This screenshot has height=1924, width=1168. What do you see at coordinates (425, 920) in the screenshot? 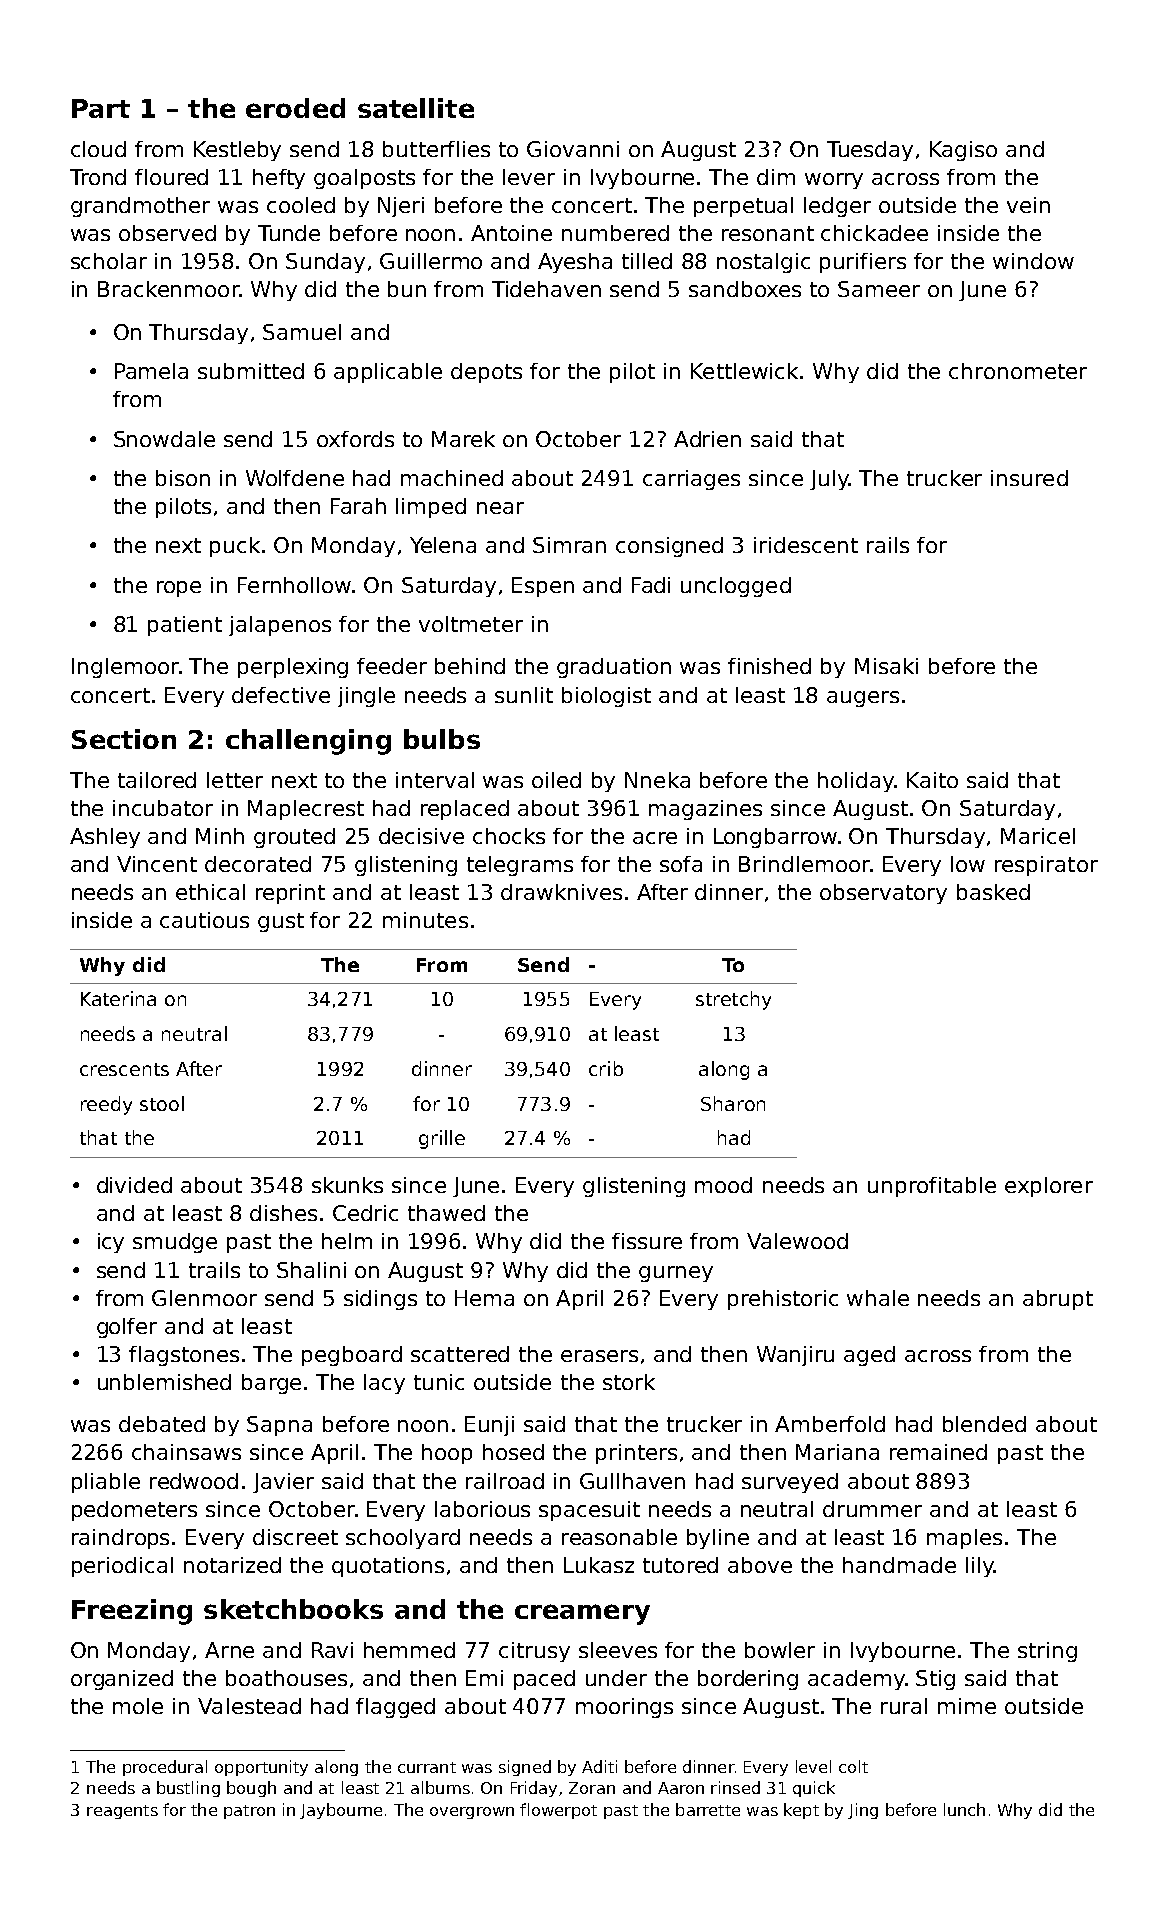
I see `minutes` at bounding box center [425, 920].
